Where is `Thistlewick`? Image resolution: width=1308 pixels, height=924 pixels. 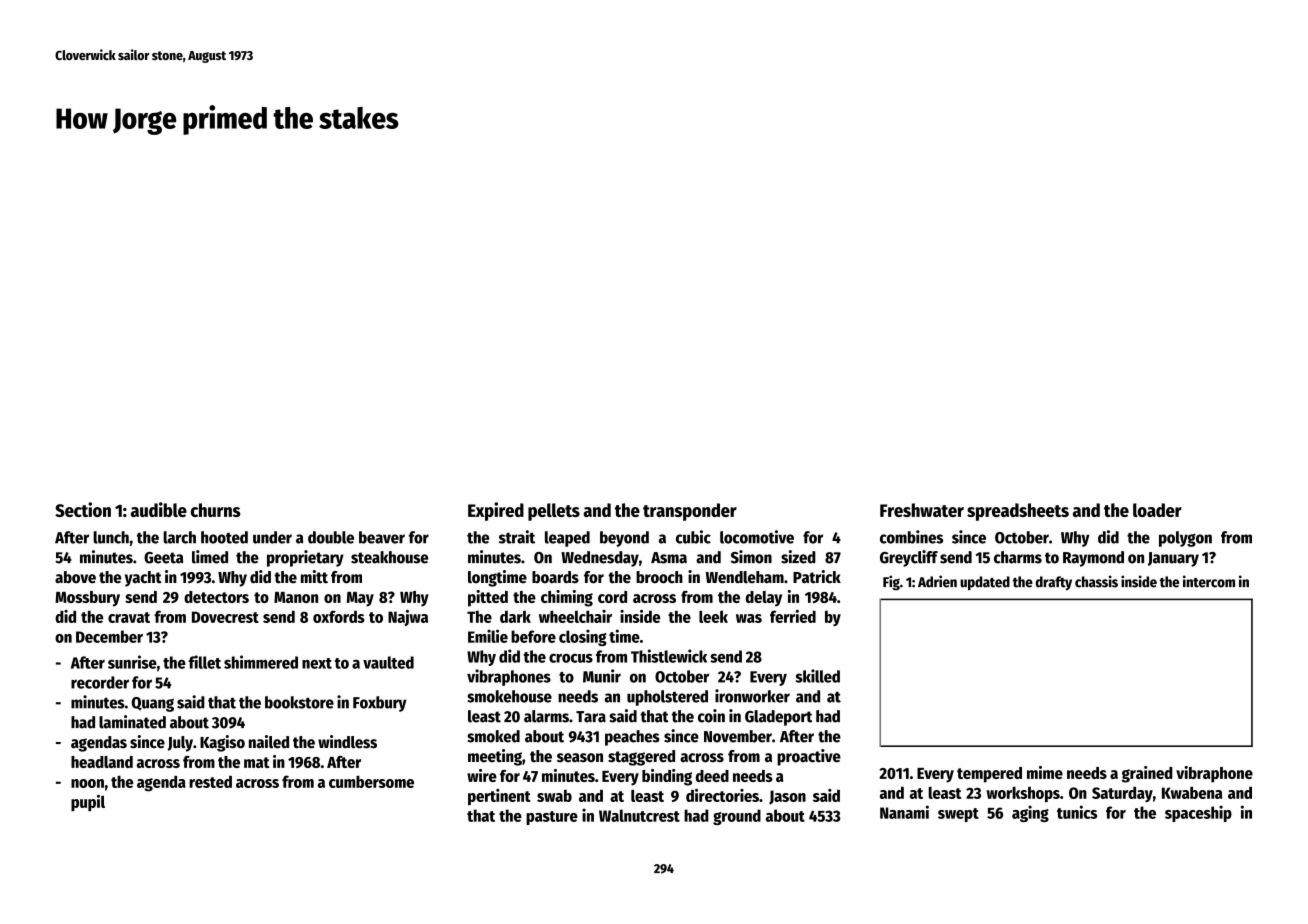 Thistlewick is located at coordinates (669, 656).
